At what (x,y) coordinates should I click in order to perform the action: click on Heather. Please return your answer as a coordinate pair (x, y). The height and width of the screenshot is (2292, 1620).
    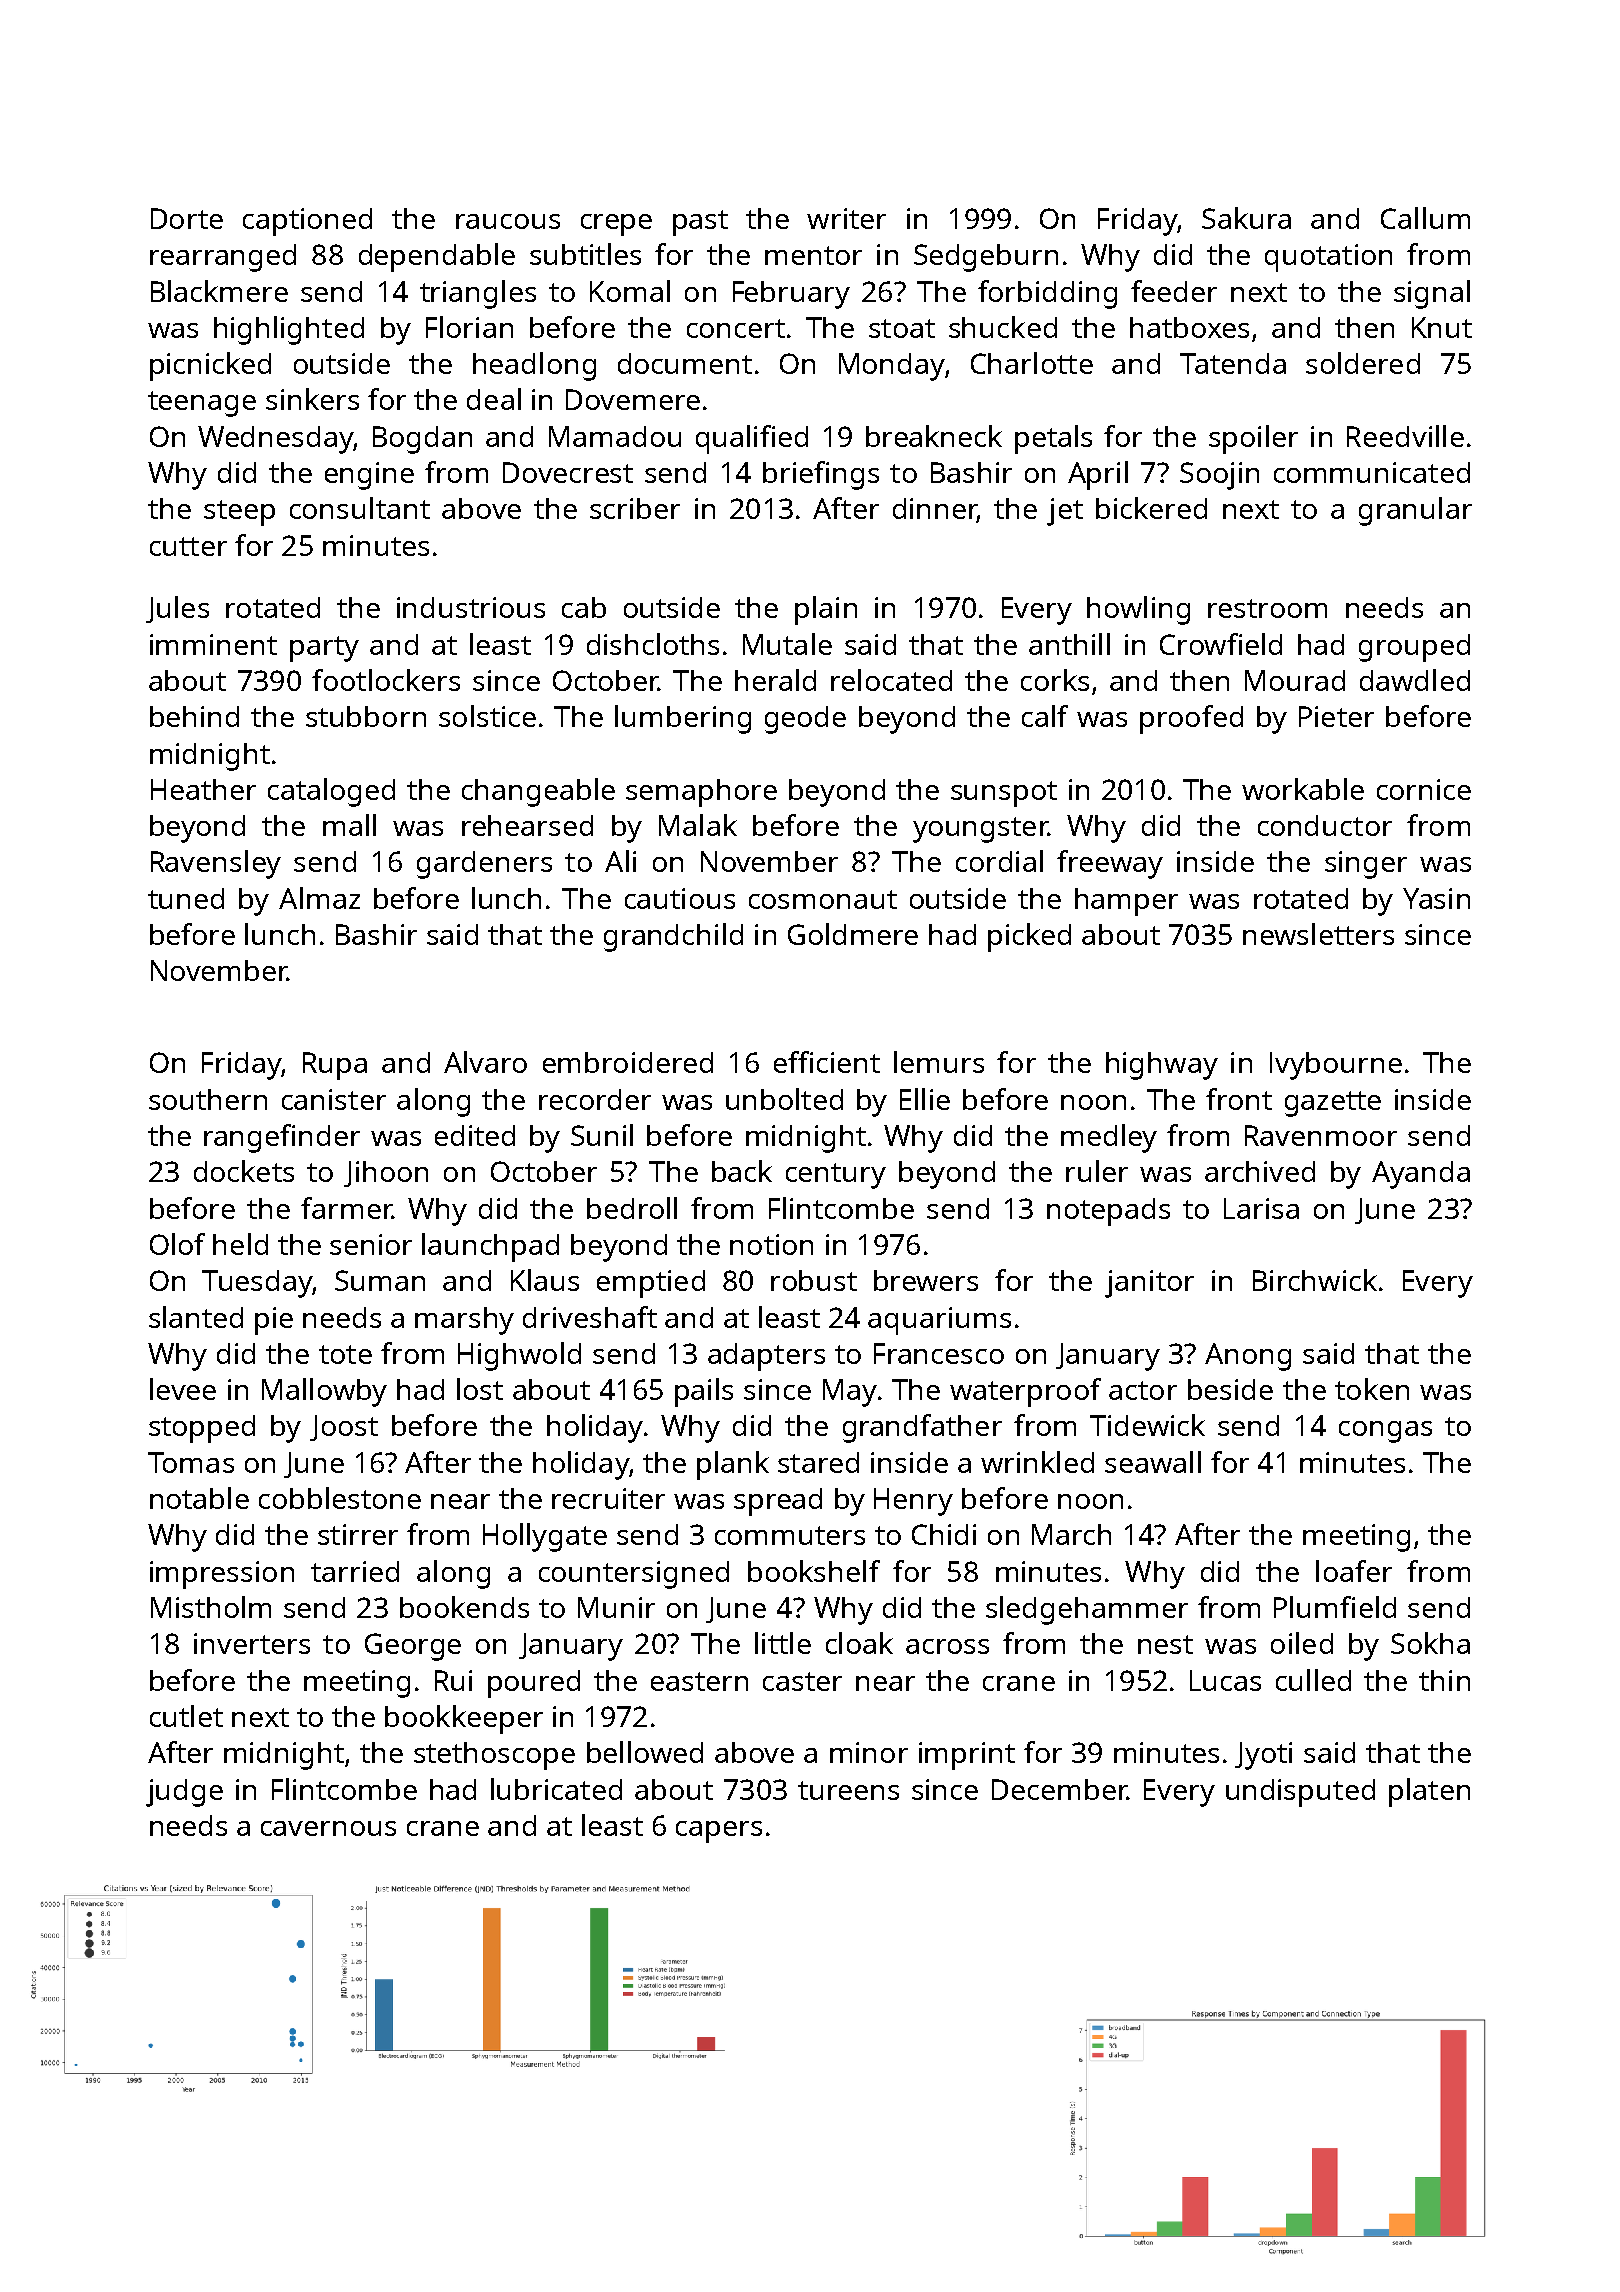
    Looking at the image, I should click on (203, 789).
